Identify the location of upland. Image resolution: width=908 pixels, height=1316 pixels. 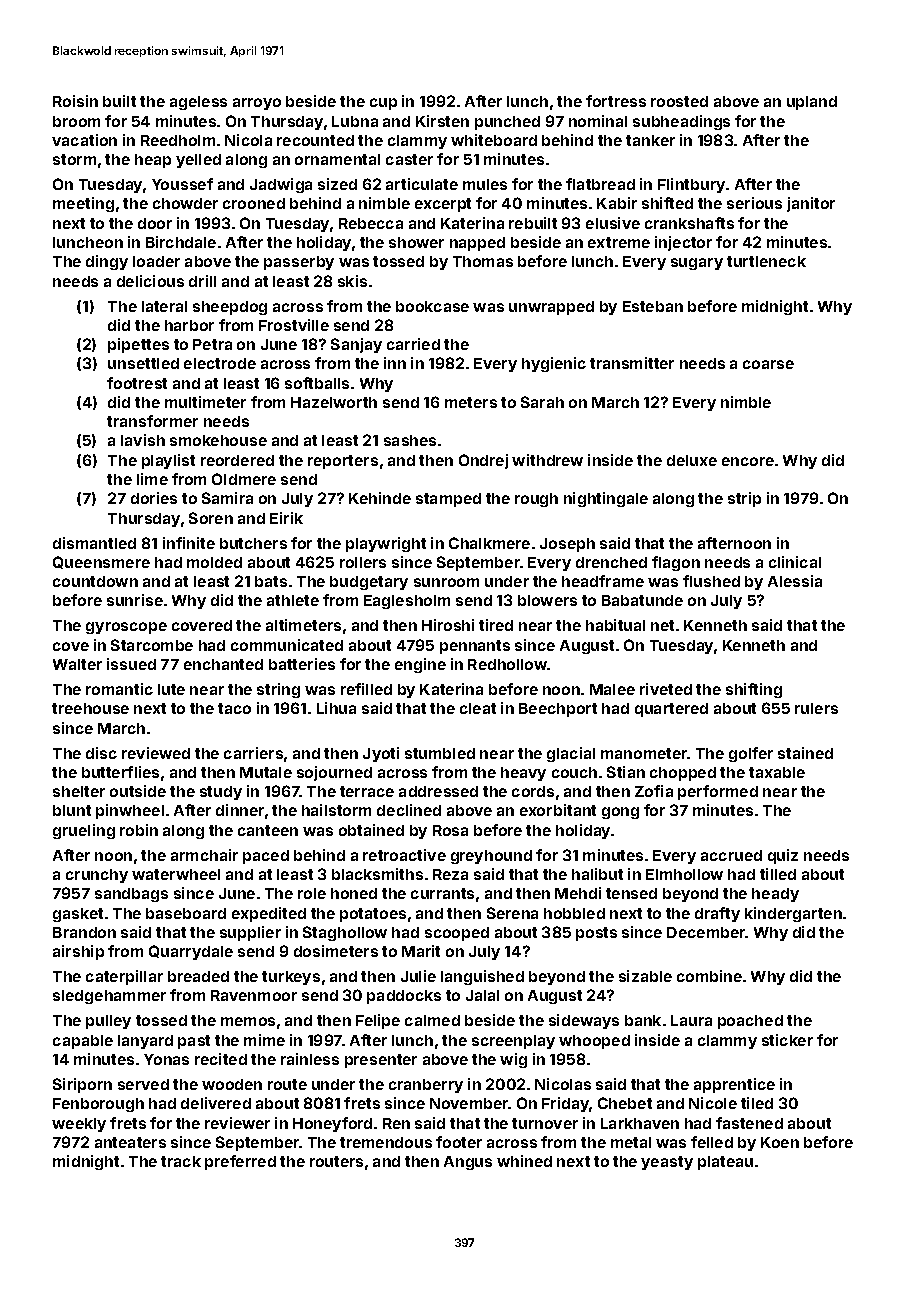
(812, 103).
